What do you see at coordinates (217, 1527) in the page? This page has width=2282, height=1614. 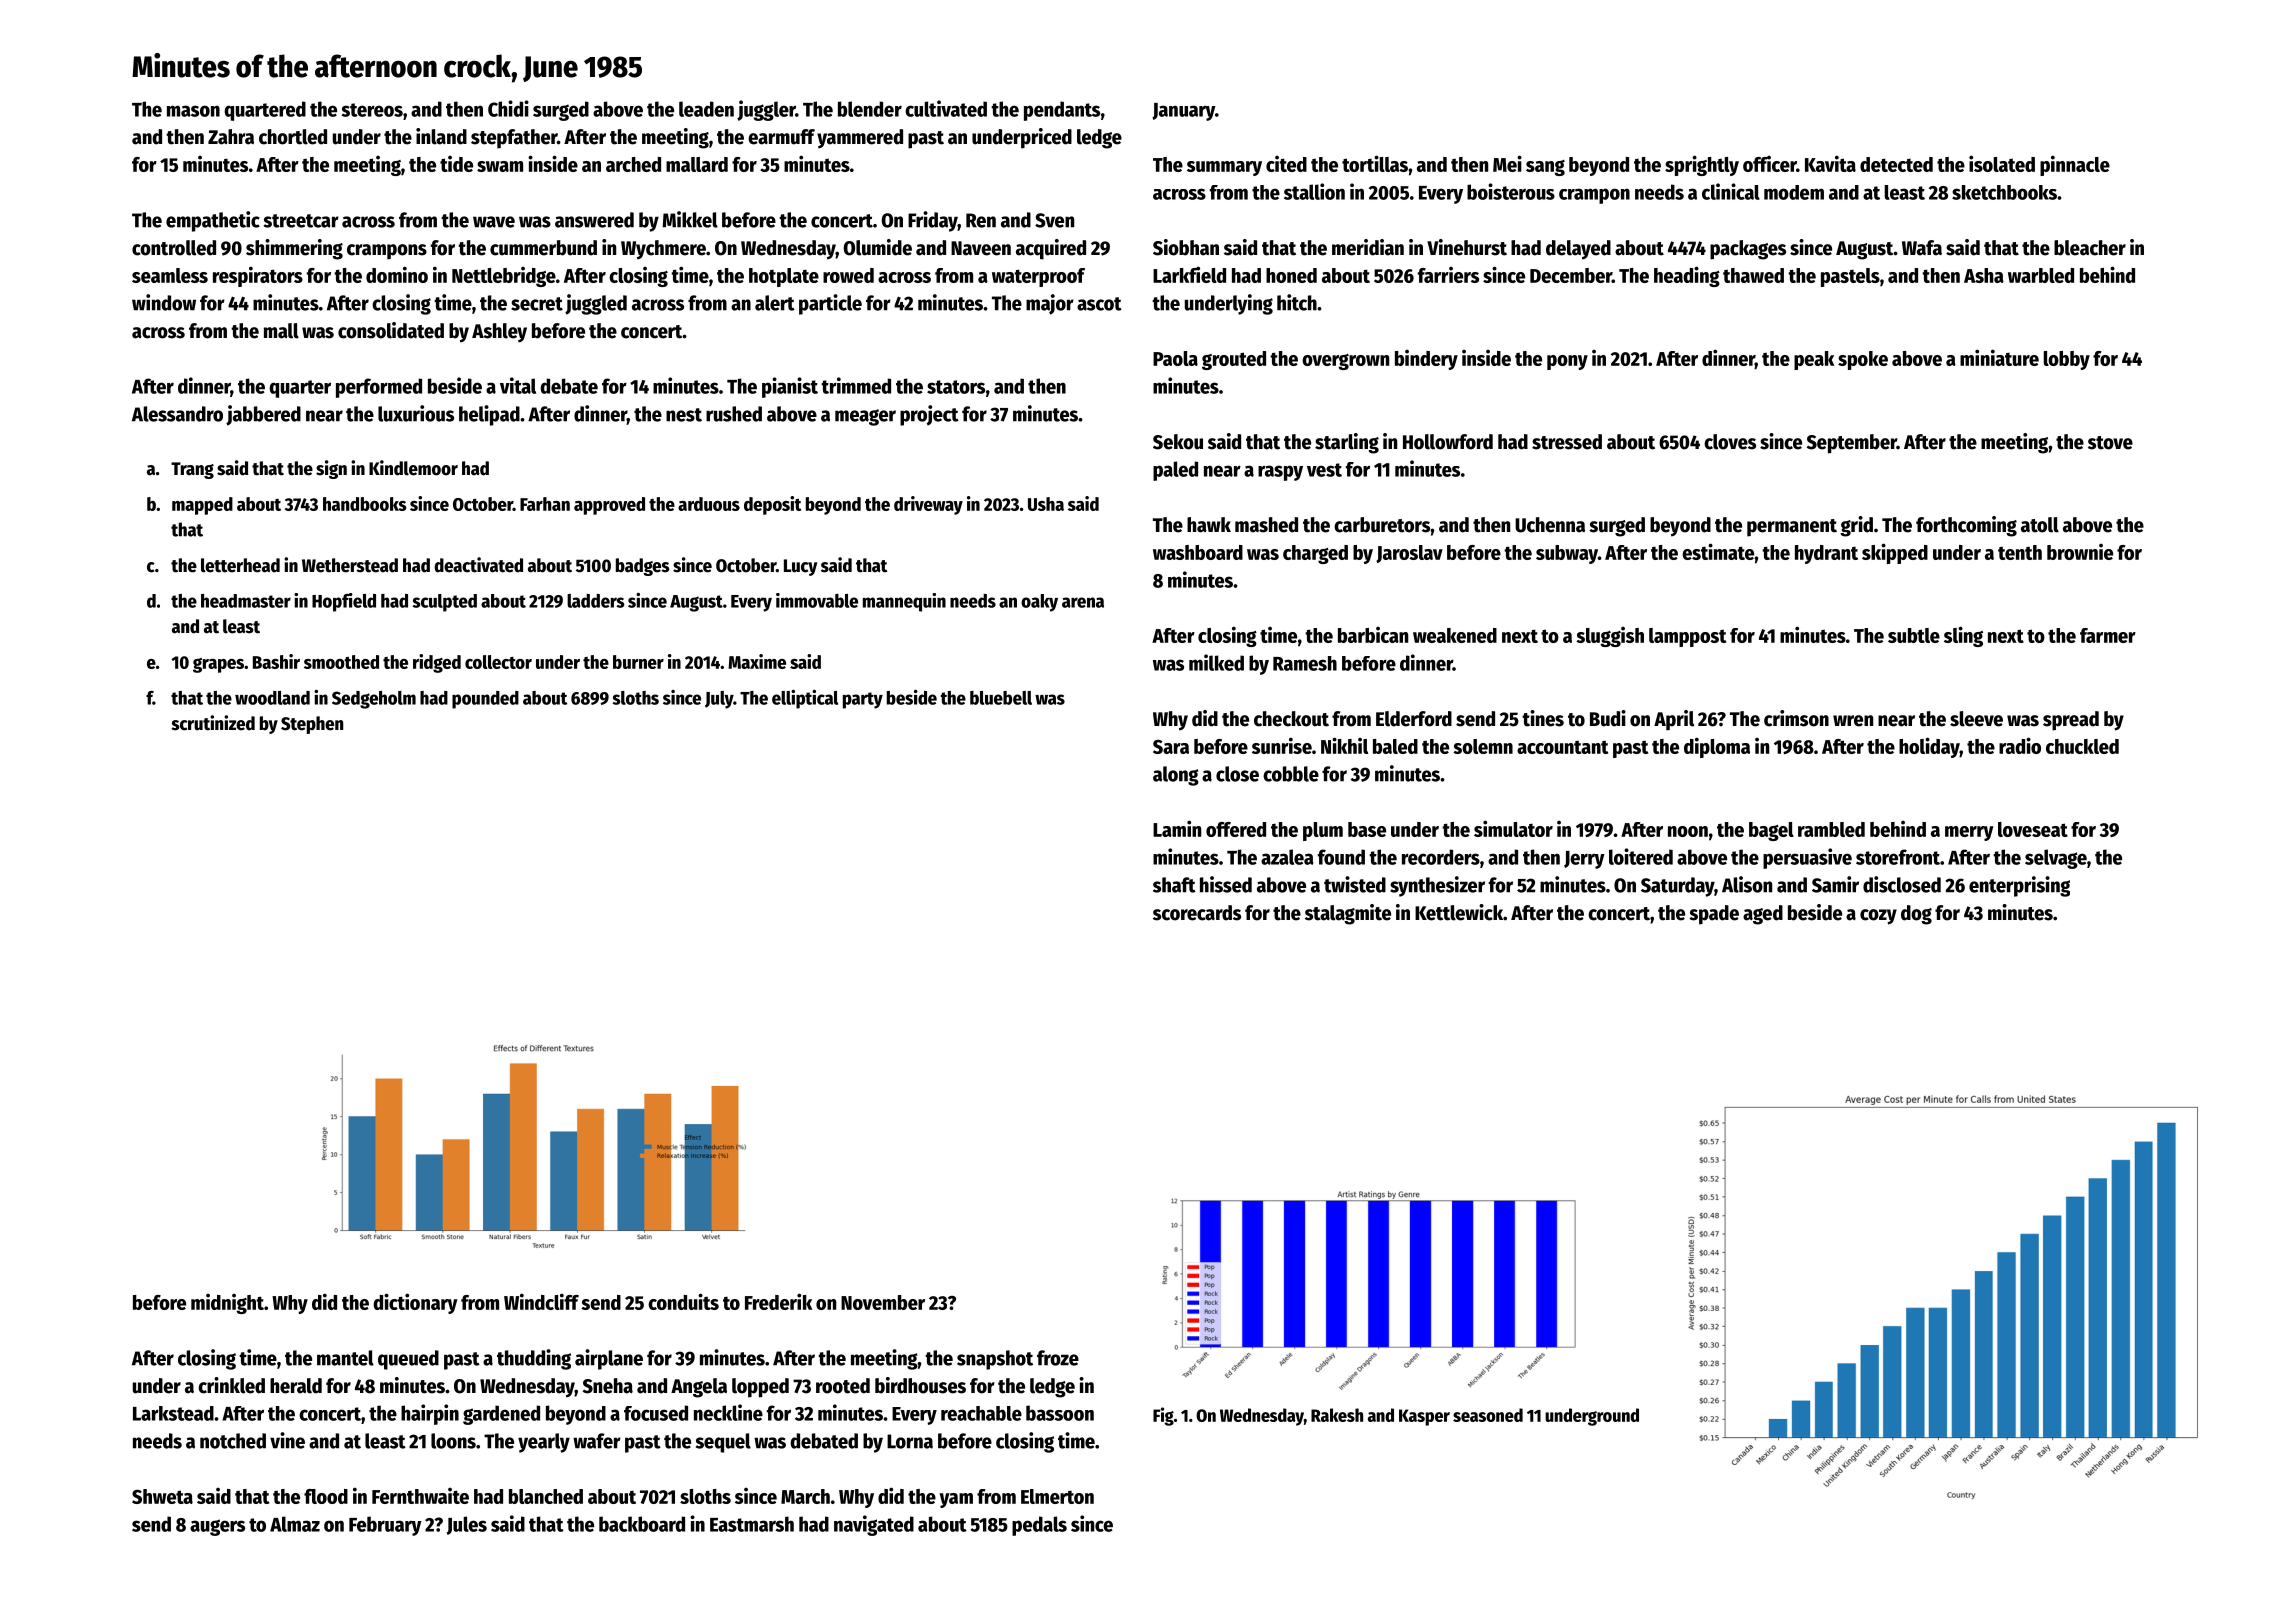 I see `augers` at bounding box center [217, 1527].
